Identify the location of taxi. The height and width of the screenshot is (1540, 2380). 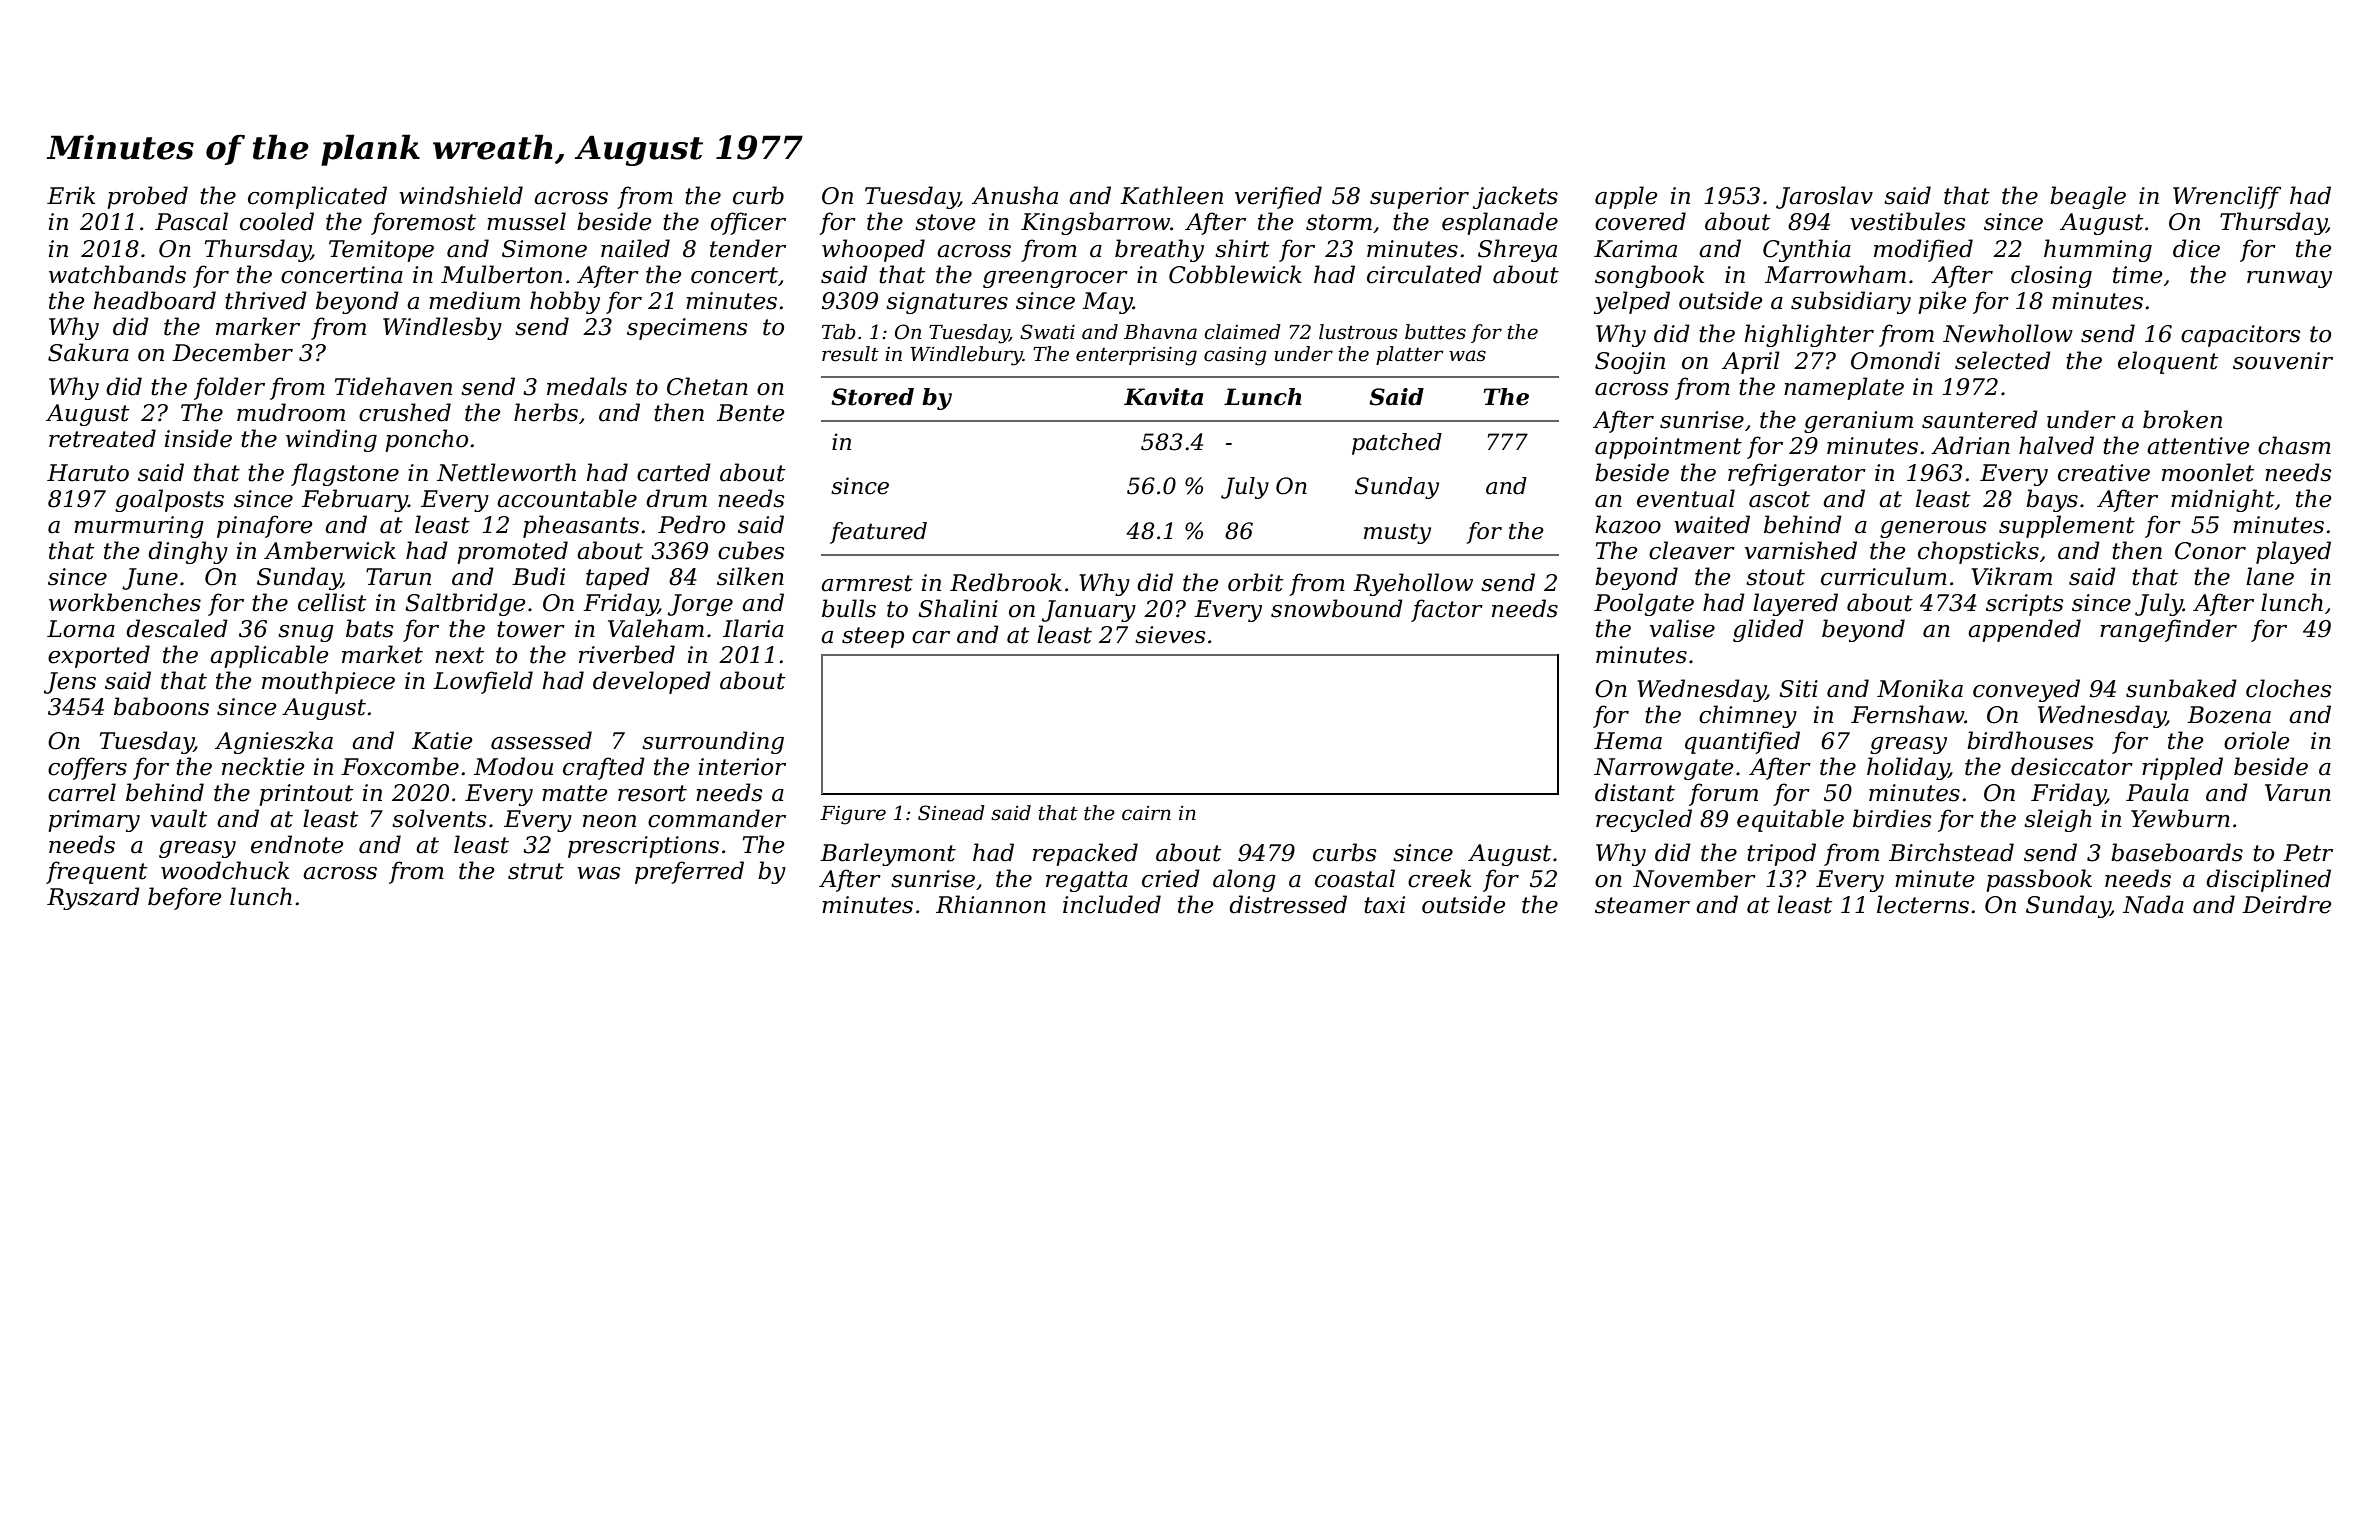
(1384, 905).
